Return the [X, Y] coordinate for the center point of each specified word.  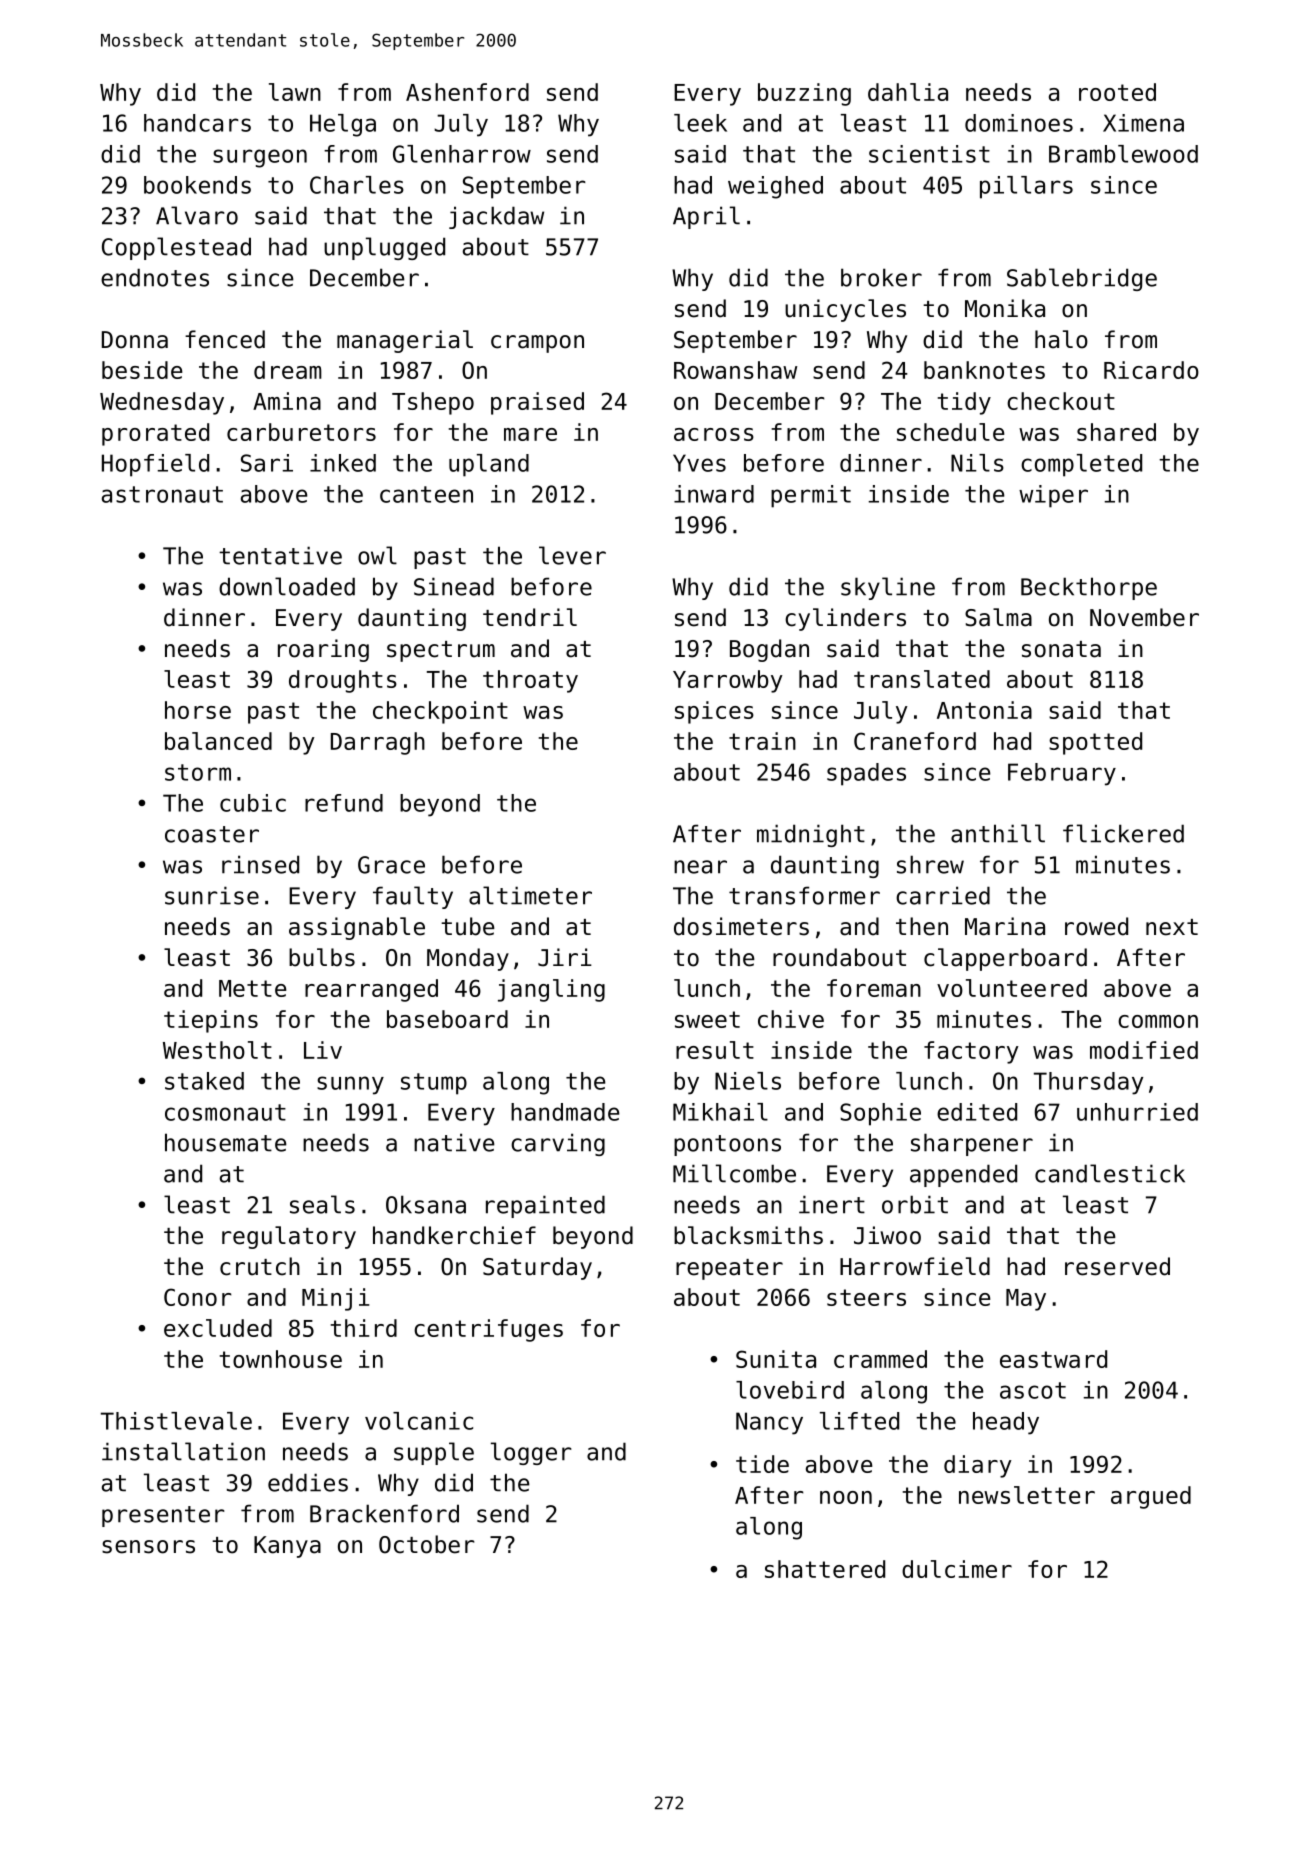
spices [714, 712]
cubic [253, 803]
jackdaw [496, 217]
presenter [163, 1516]
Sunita [776, 1359]
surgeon [260, 158]
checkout [1061, 401]
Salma [998, 617]
